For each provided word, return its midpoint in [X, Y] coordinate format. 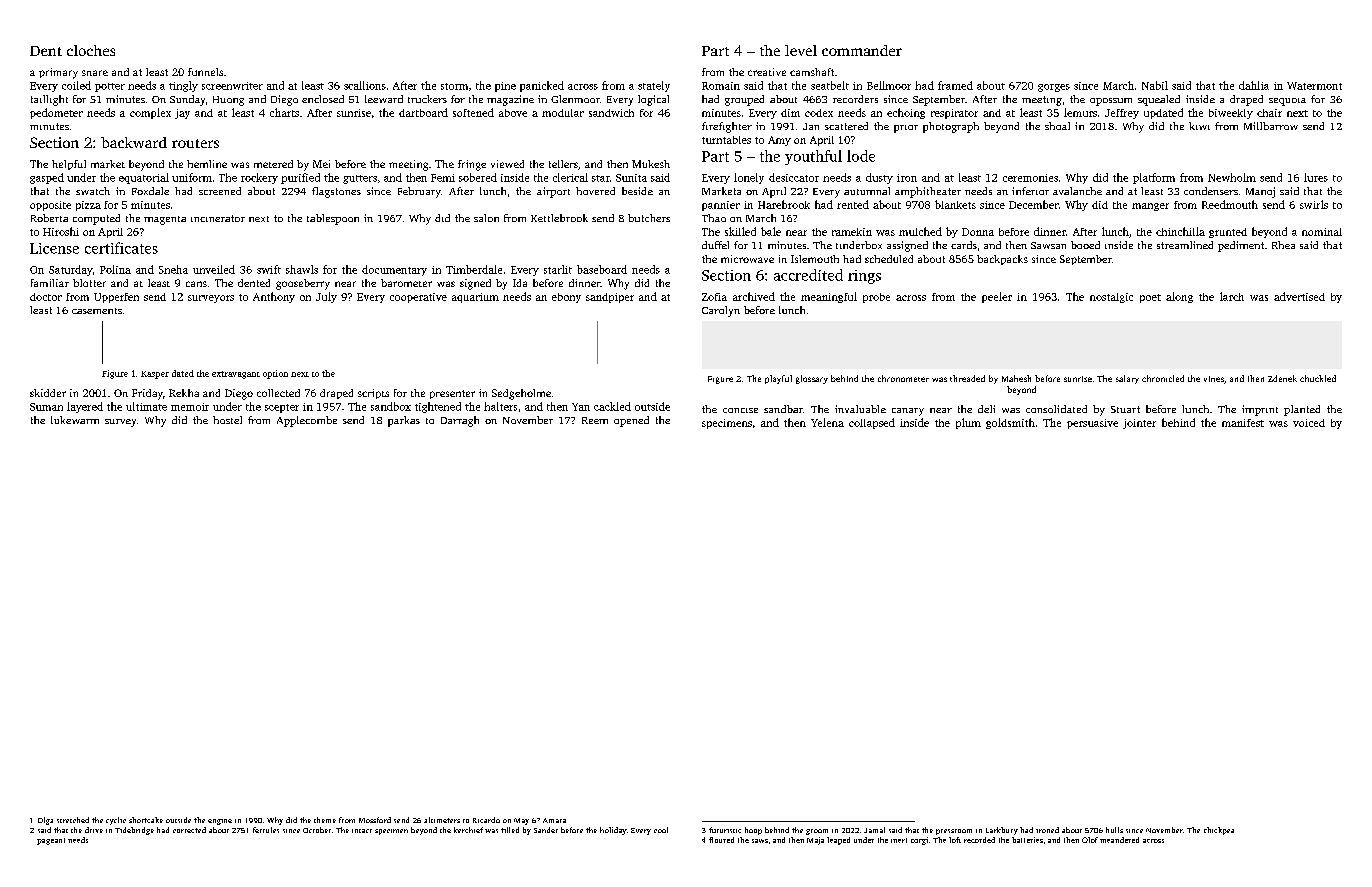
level [801, 50]
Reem [595, 420]
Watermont [1314, 86]
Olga [45, 821]
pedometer [56, 113]
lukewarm [75, 420]
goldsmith [1010, 423]
